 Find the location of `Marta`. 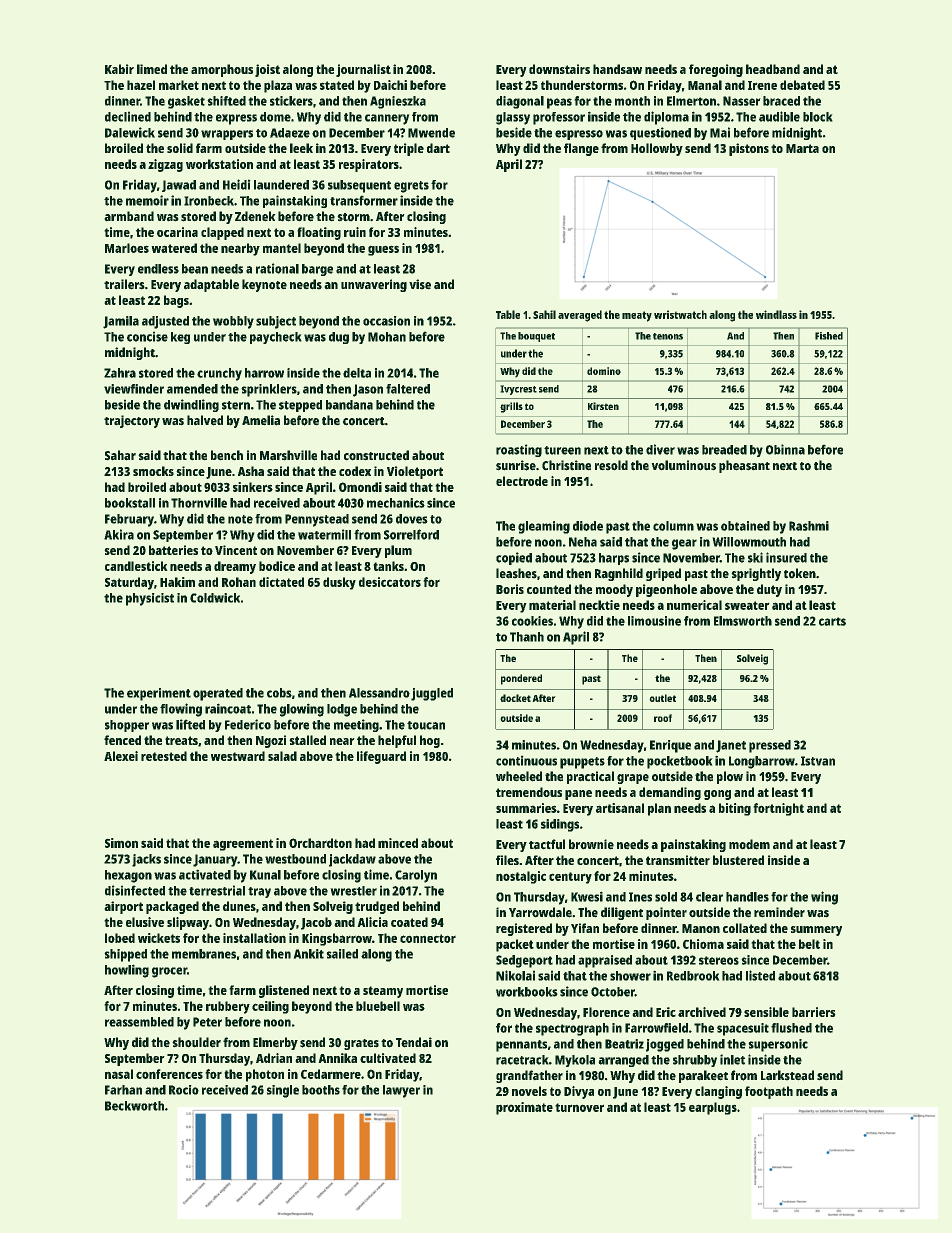

Marta is located at coordinates (802, 148).
